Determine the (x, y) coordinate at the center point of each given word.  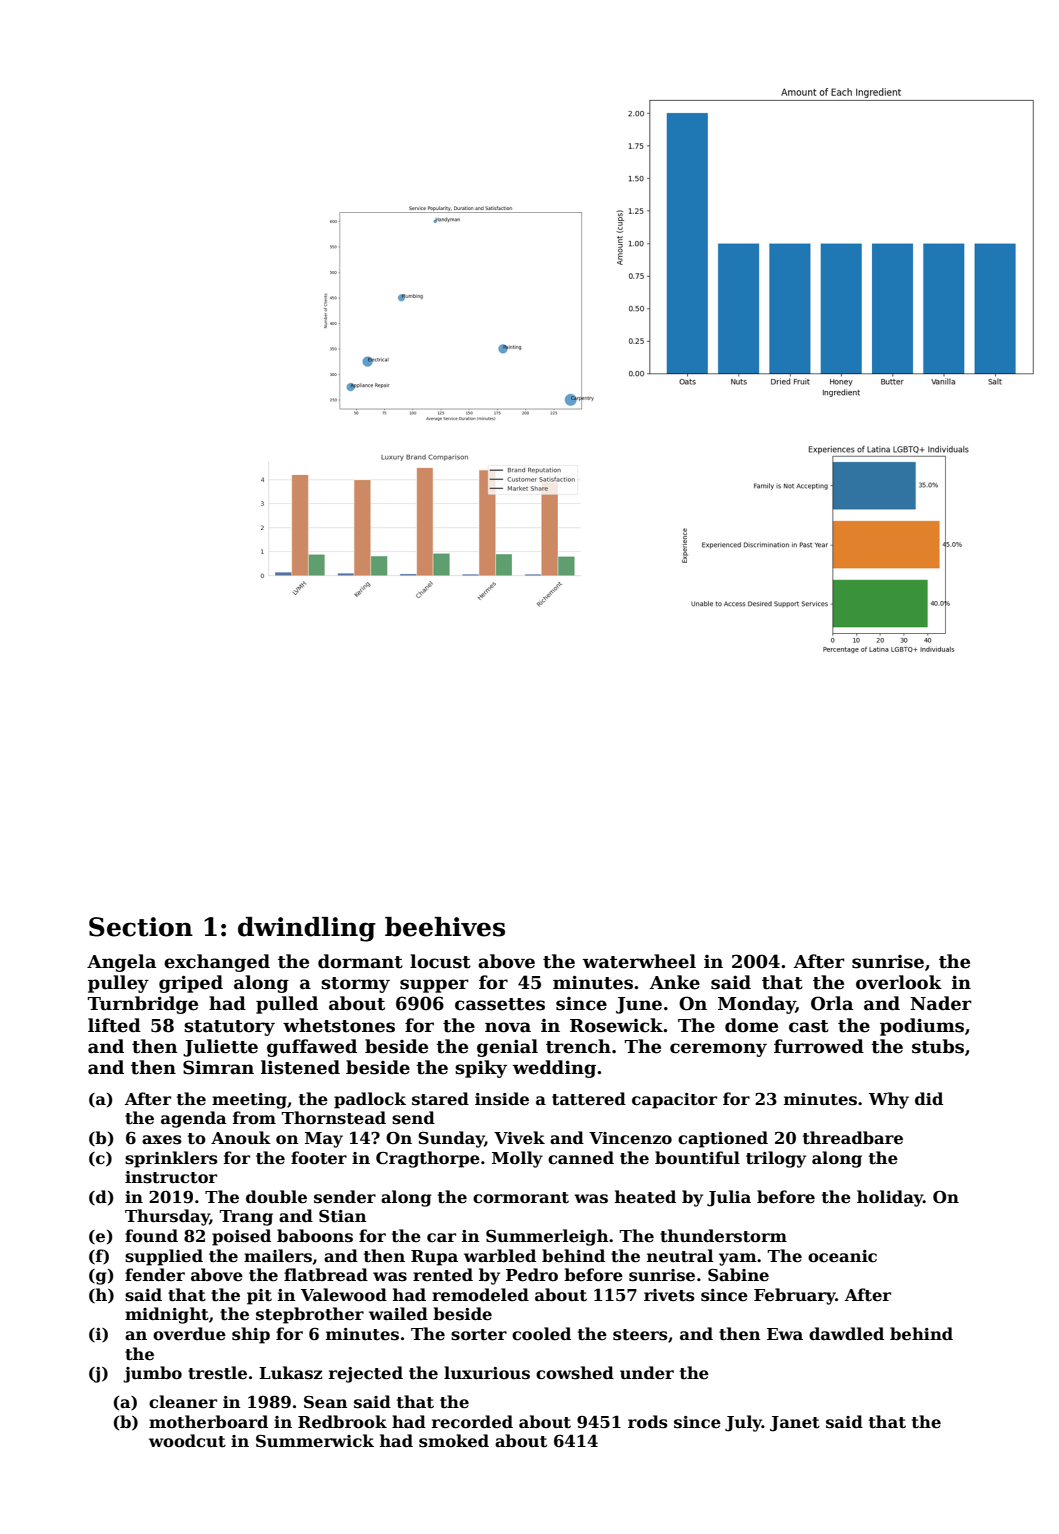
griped (191, 984)
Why (889, 1100)
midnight (167, 1315)
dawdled (846, 1333)
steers (640, 1335)
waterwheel (639, 961)
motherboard (208, 1422)
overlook (899, 982)
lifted (114, 1025)
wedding (554, 1069)
